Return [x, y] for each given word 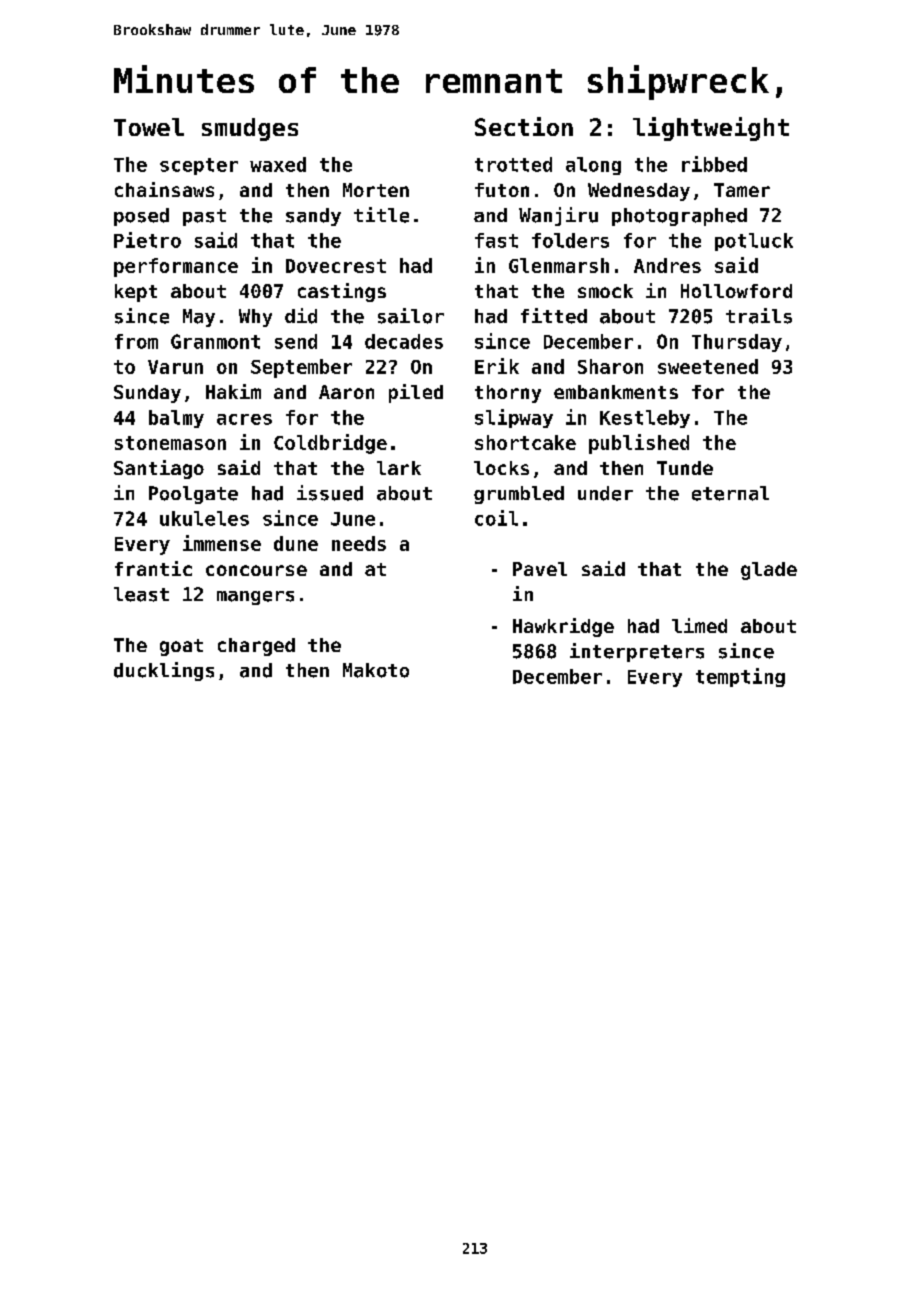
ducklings [164, 671]
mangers [255, 598]
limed [699, 625]
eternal [730, 493]
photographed [679, 217]
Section [524, 126]
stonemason [170, 443]
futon [502, 190]
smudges [250, 129]
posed [141, 217]
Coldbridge [330, 444]
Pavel [540, 569]
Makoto [376, 670]
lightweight [711, 129]
